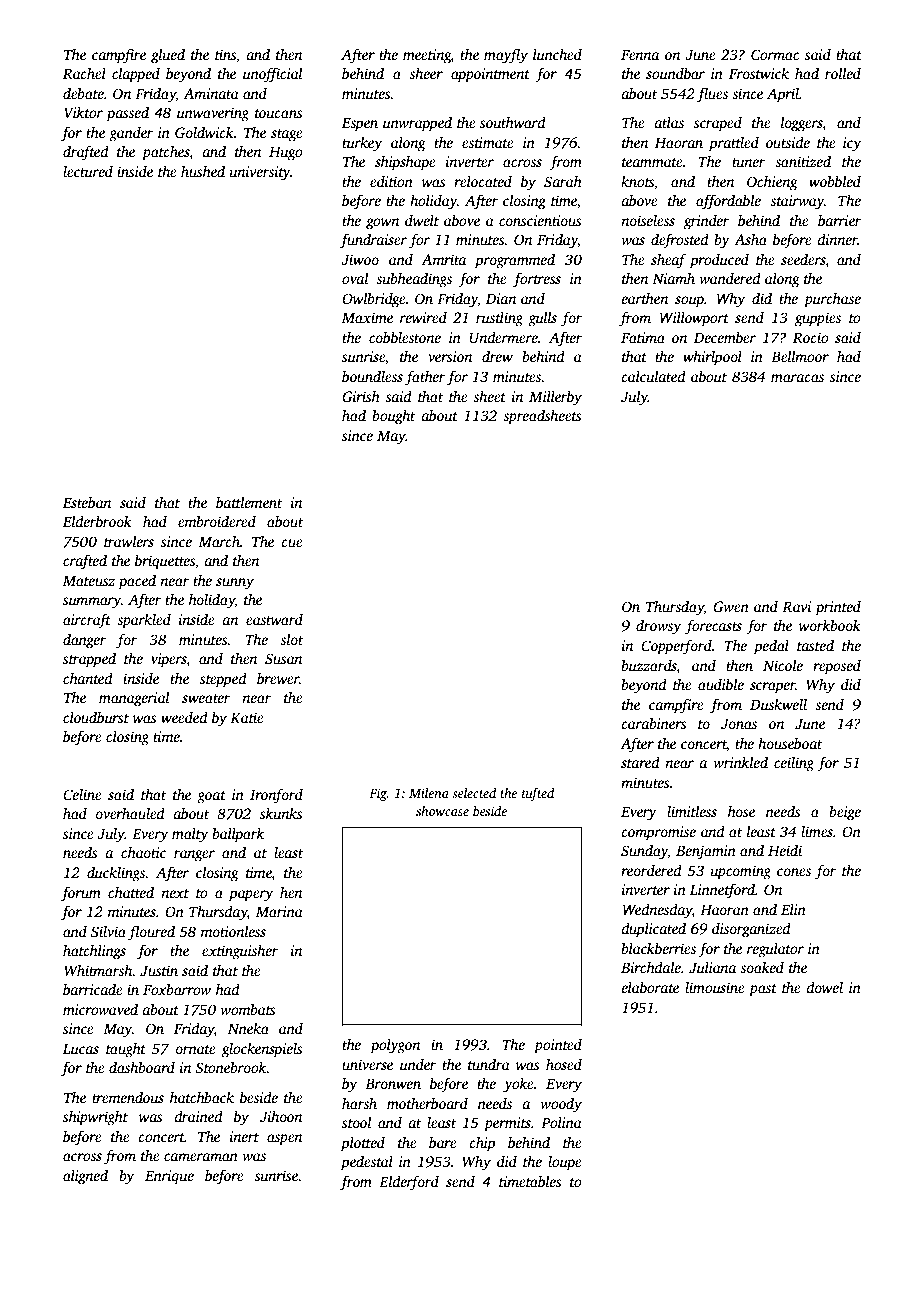 Image resolution: width=924 pixels, height=1308 pixels. I want to click on elaborate, so click(650, 987).
